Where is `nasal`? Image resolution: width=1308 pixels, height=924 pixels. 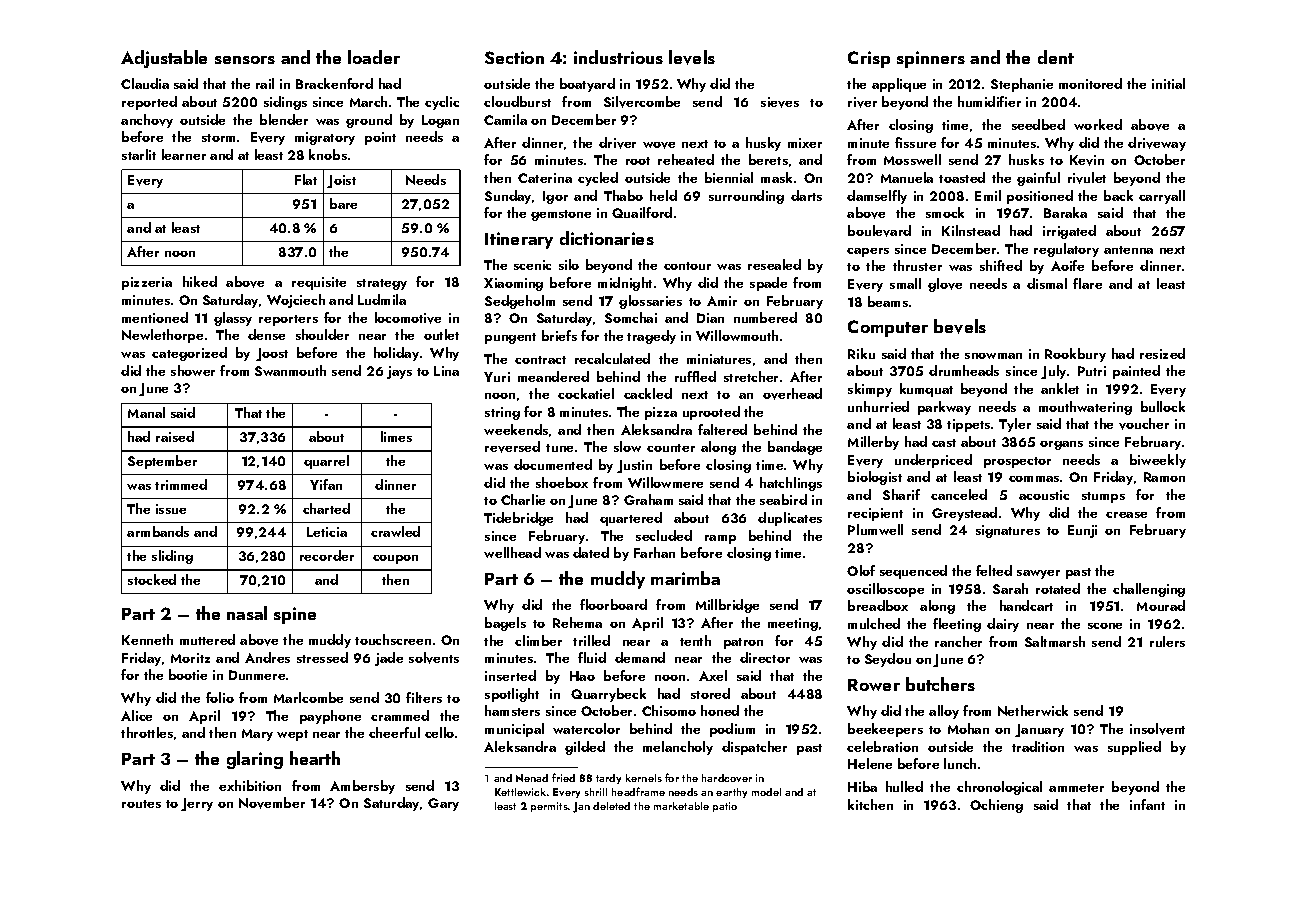 nasal is located at coordinates (247, 613).
